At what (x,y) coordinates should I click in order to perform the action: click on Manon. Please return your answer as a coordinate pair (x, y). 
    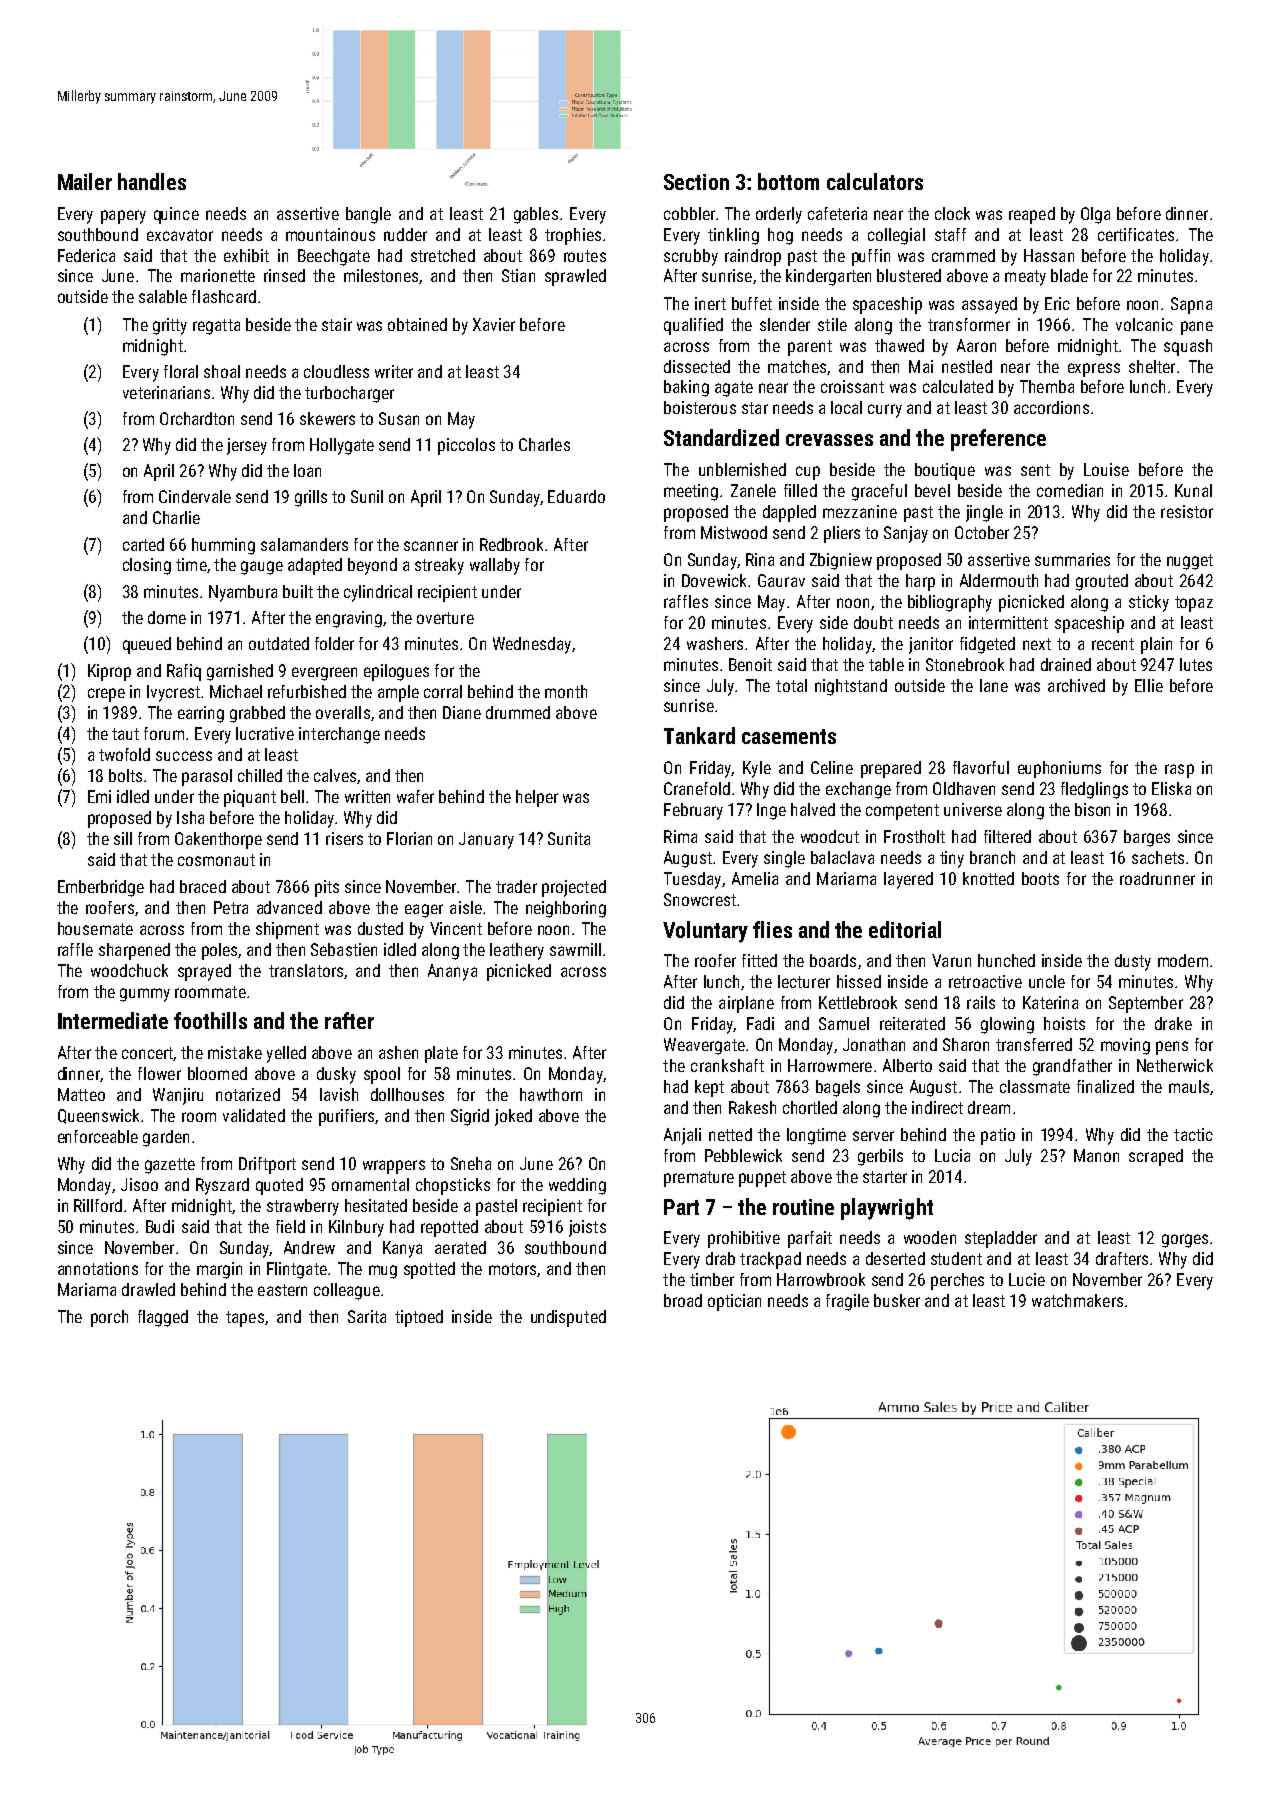
    Looking at the image, I should click on (1096, 1155).
